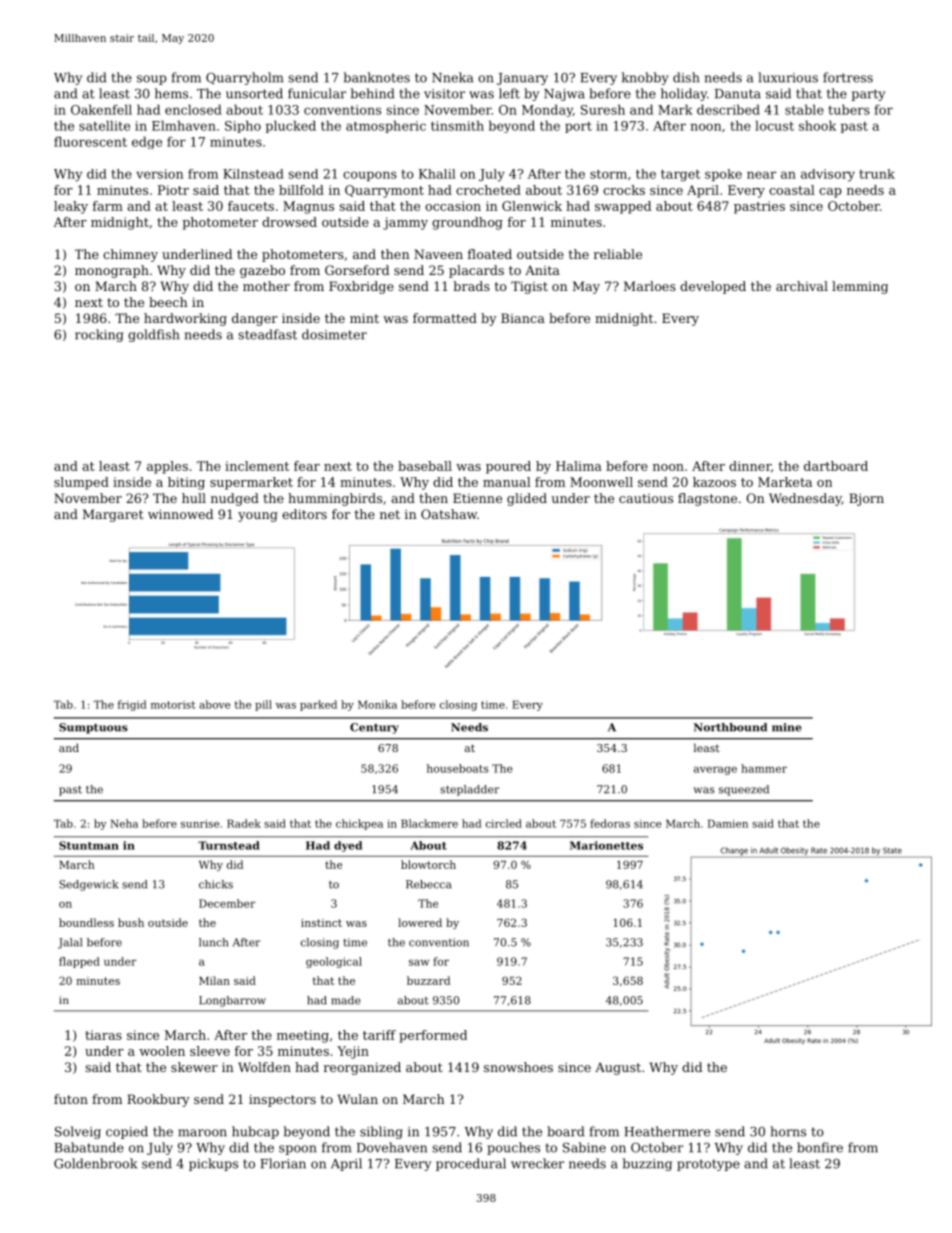 The height and width of the screenshot is (1233, 952). I want to click on Damien, so click(728, 823).
